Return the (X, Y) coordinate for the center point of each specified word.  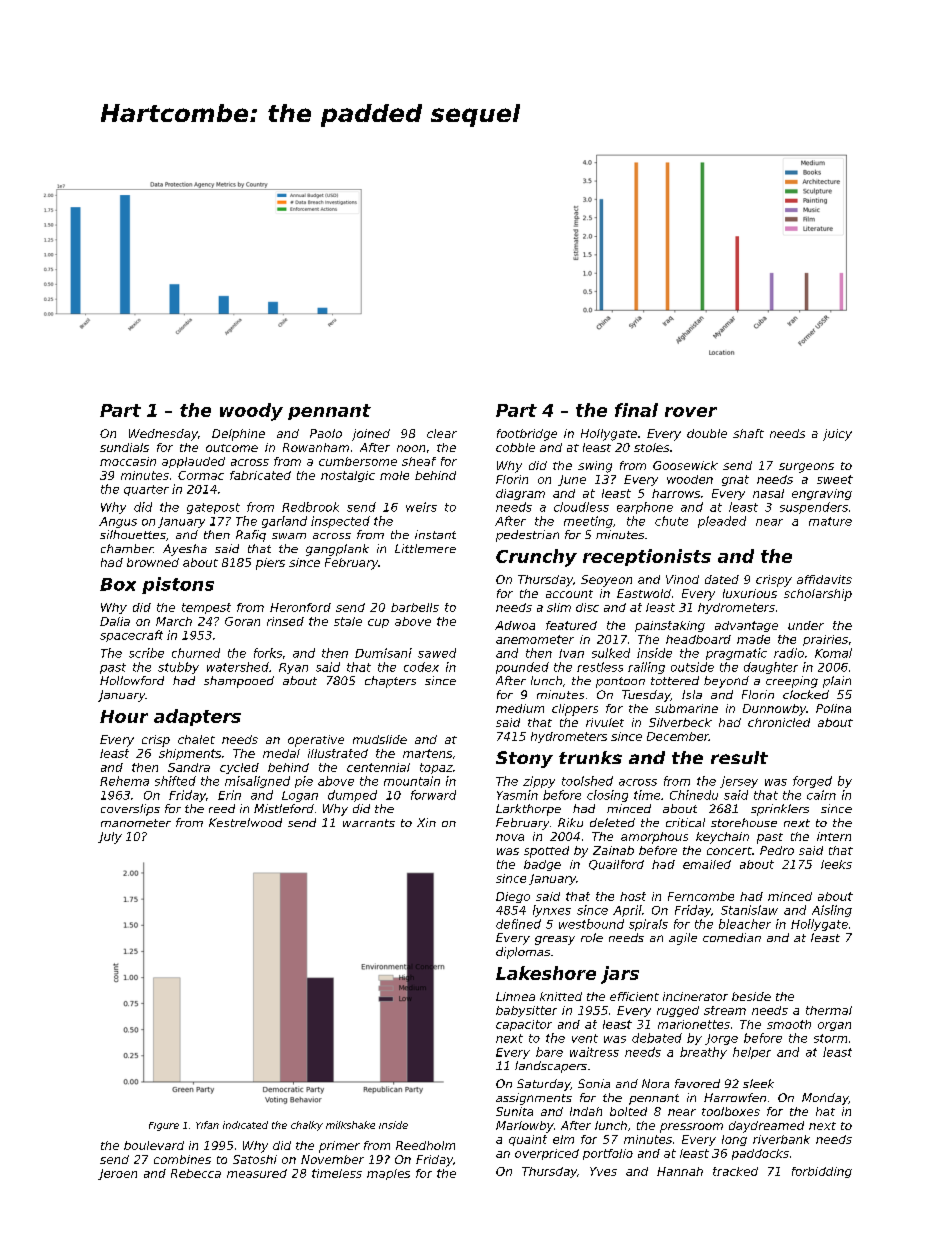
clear (442, 433)
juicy (837, 435)
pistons (178, 585)
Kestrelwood (245, 822)
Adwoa (515, 625)
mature (830, 521)
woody (251, 412)
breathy (703, 1053)
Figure (164, 1126)
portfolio (608, 1154)
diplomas (523, 953)
